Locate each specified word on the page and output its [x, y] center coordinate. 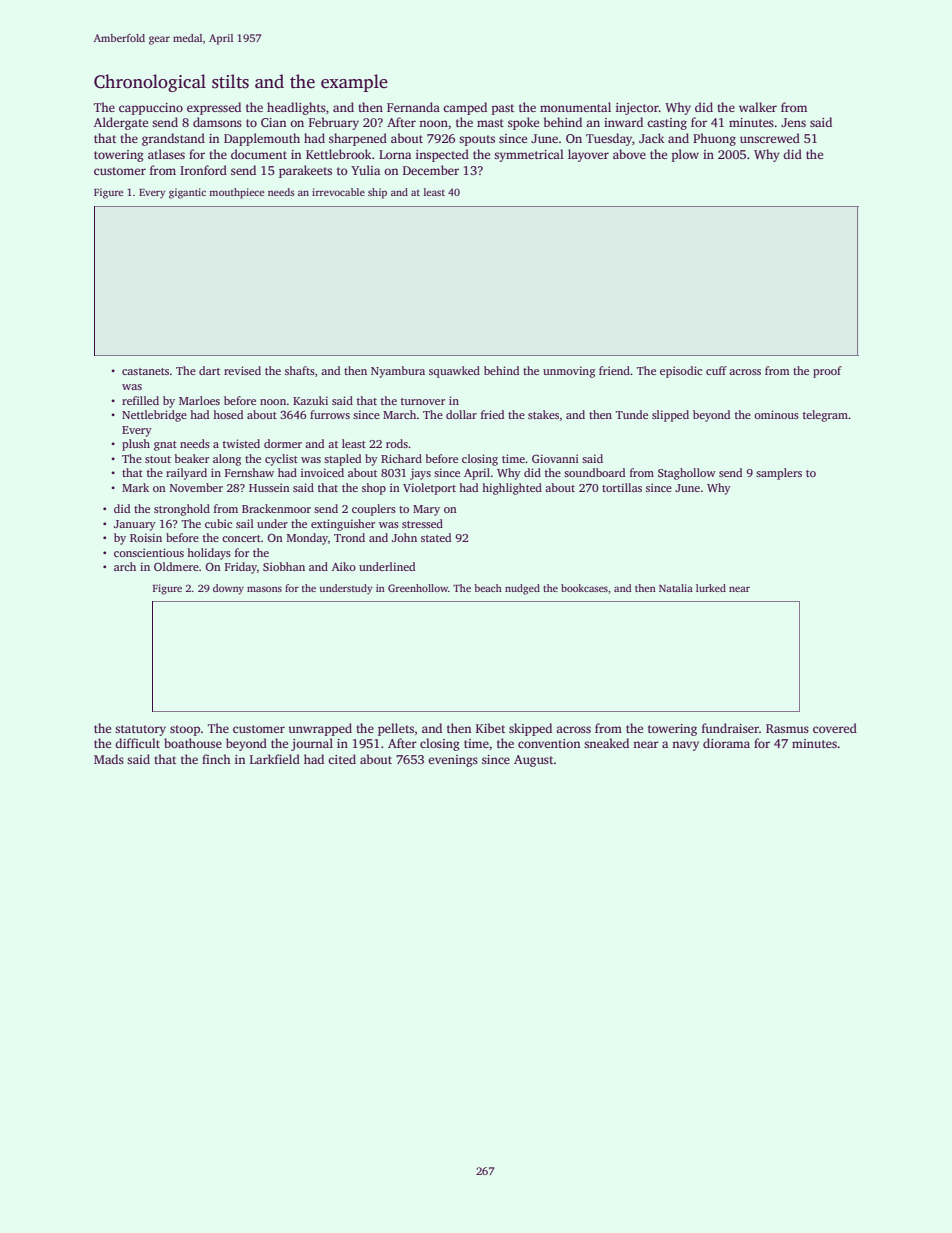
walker [758, 107]
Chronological [150, 83]
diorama [726, 743]
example [354, 83]
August [534, 761]
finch [216, 759]
